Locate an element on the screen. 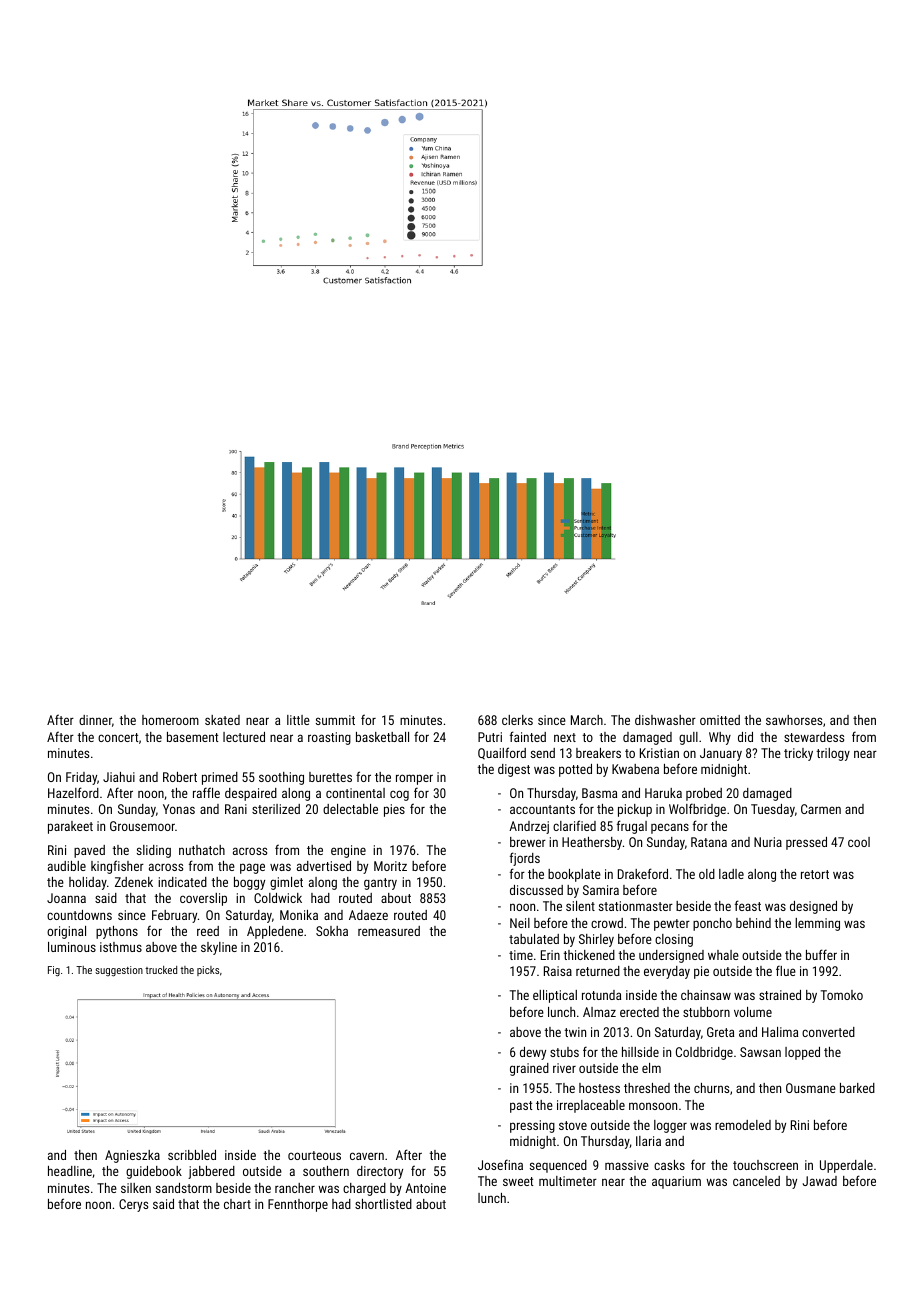  summit is located at coordinates (335, 720).
